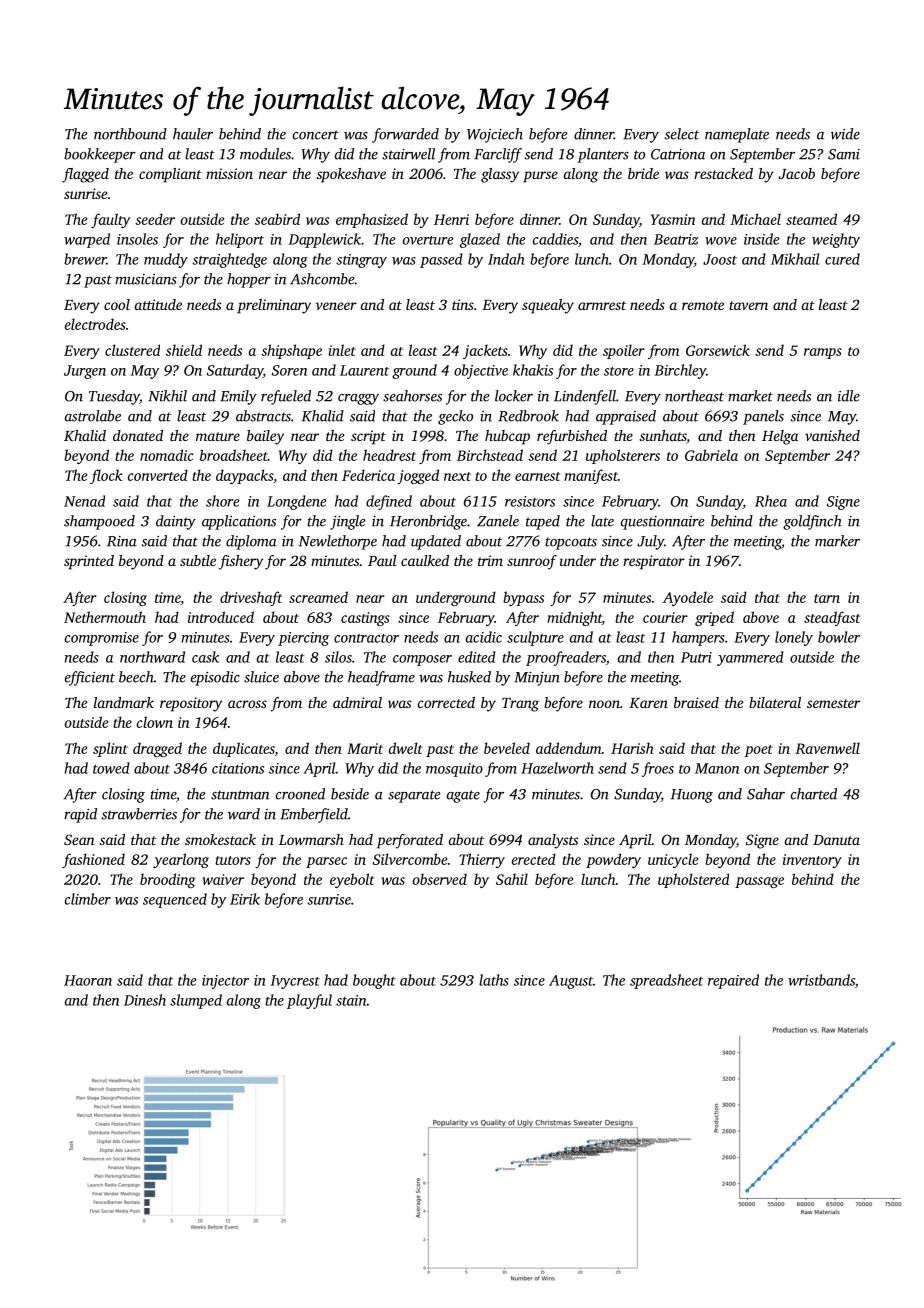 The height and width of the image is (1308, 924). Describe the element at coordinates (485, 351) in the image. I see `jackets` at that location.
